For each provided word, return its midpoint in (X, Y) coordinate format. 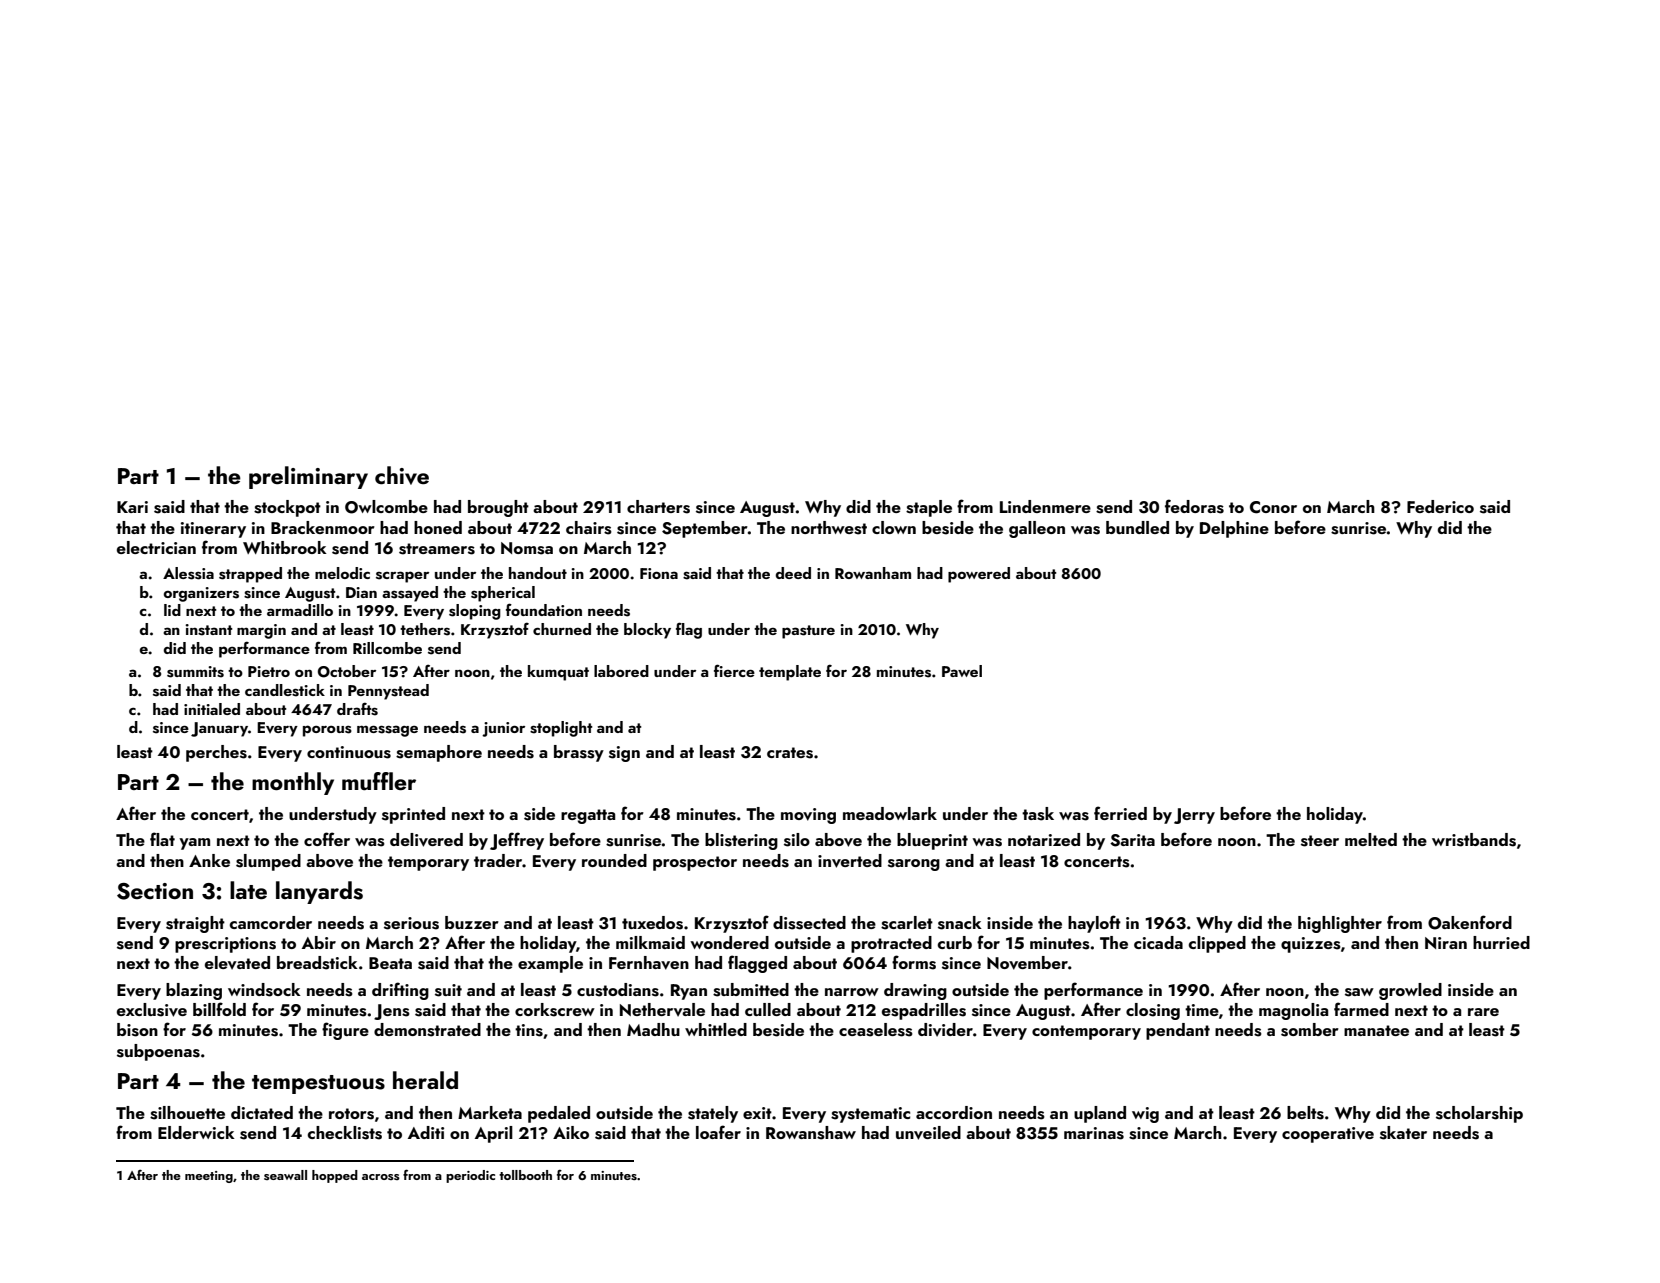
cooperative (1328, 1135)
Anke (209, 860)
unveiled (928, 1133)
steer (1320, 841)
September (705, 529)
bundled (1137, 527)
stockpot (287, 508)
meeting (209, 1177)
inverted (850, 861)
